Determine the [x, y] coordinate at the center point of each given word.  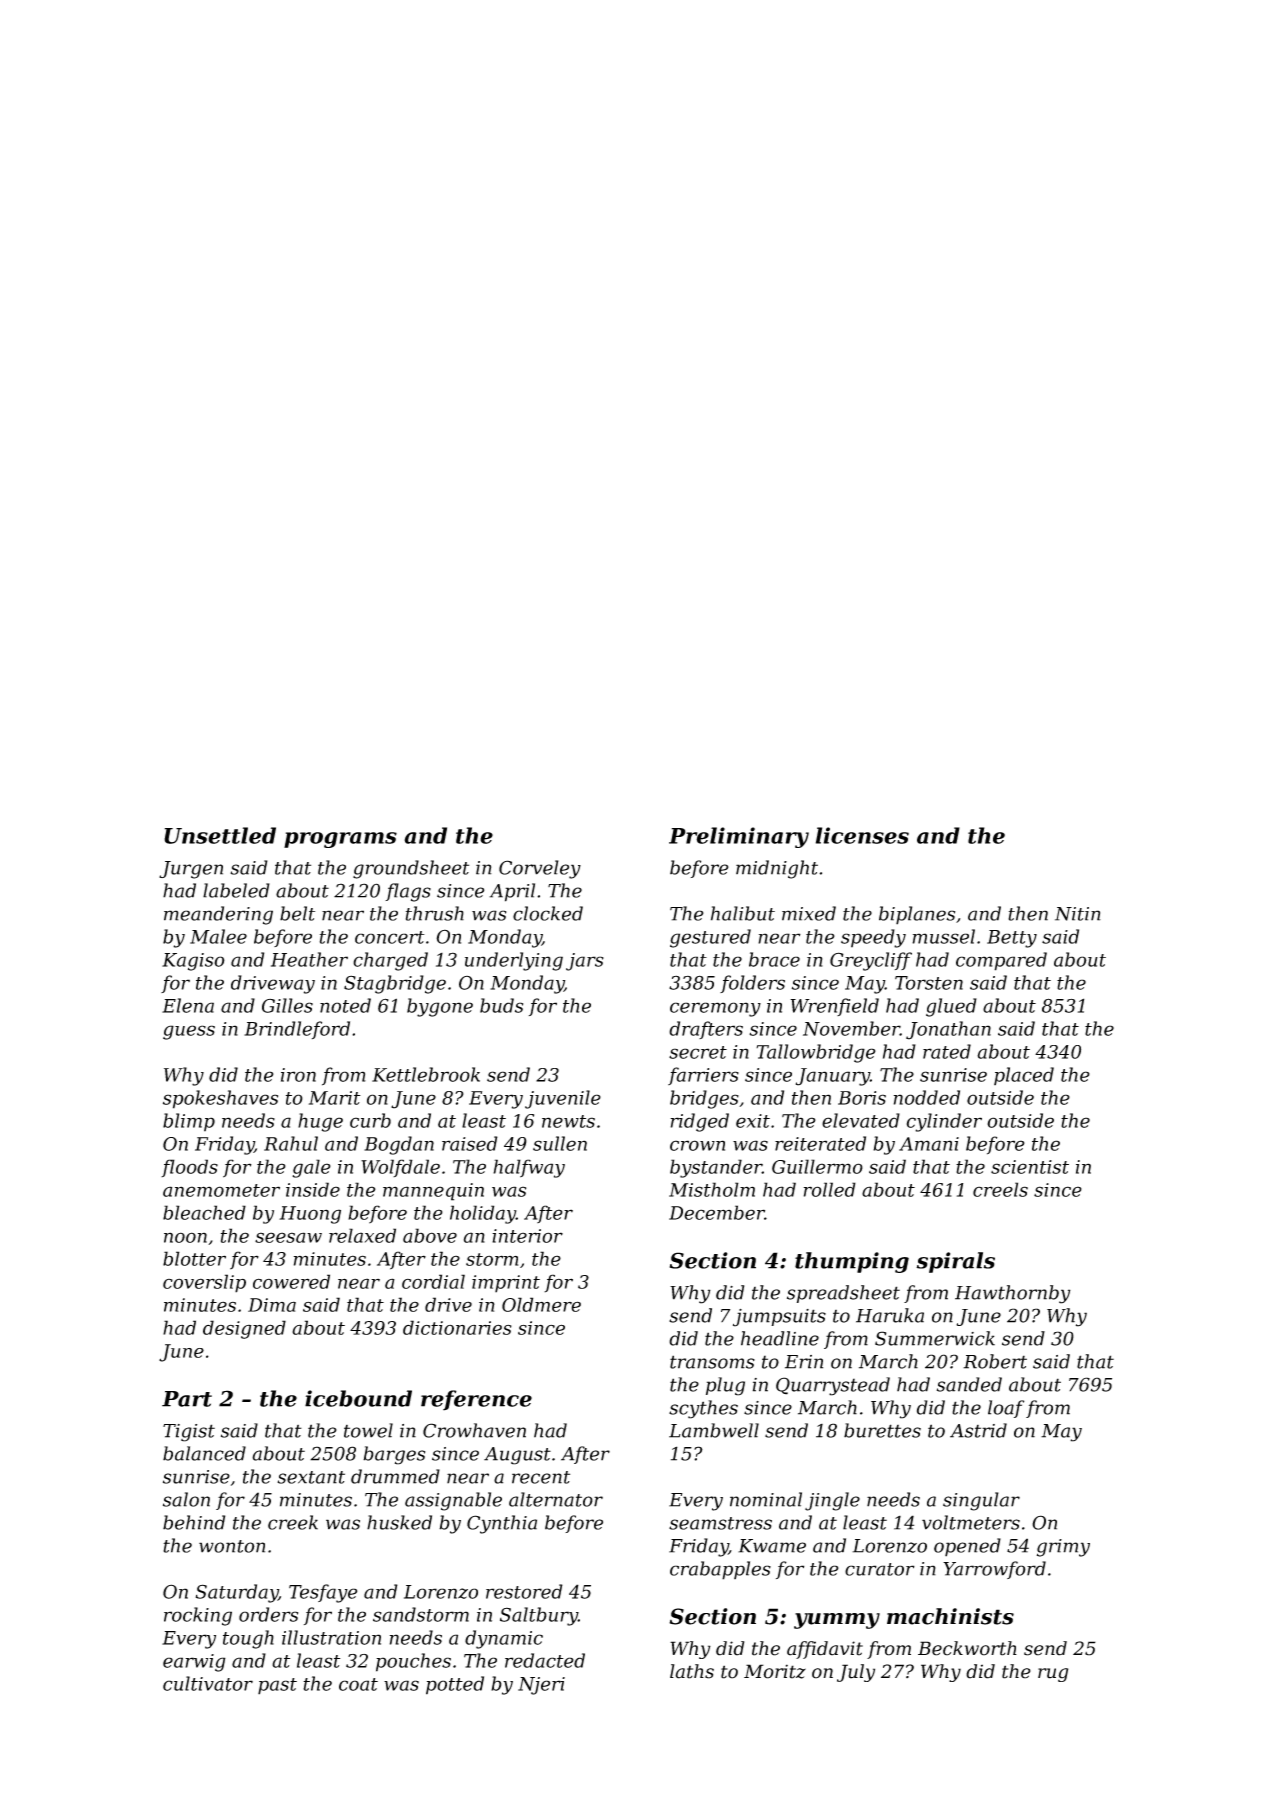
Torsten [929, 983]
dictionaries [457, 1327]
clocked [548, 913]
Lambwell [714, 1430]
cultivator [208, 1683]
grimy [1063, 1548]
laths [692, 1671]
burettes [882, 1430]
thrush [435, 913]
